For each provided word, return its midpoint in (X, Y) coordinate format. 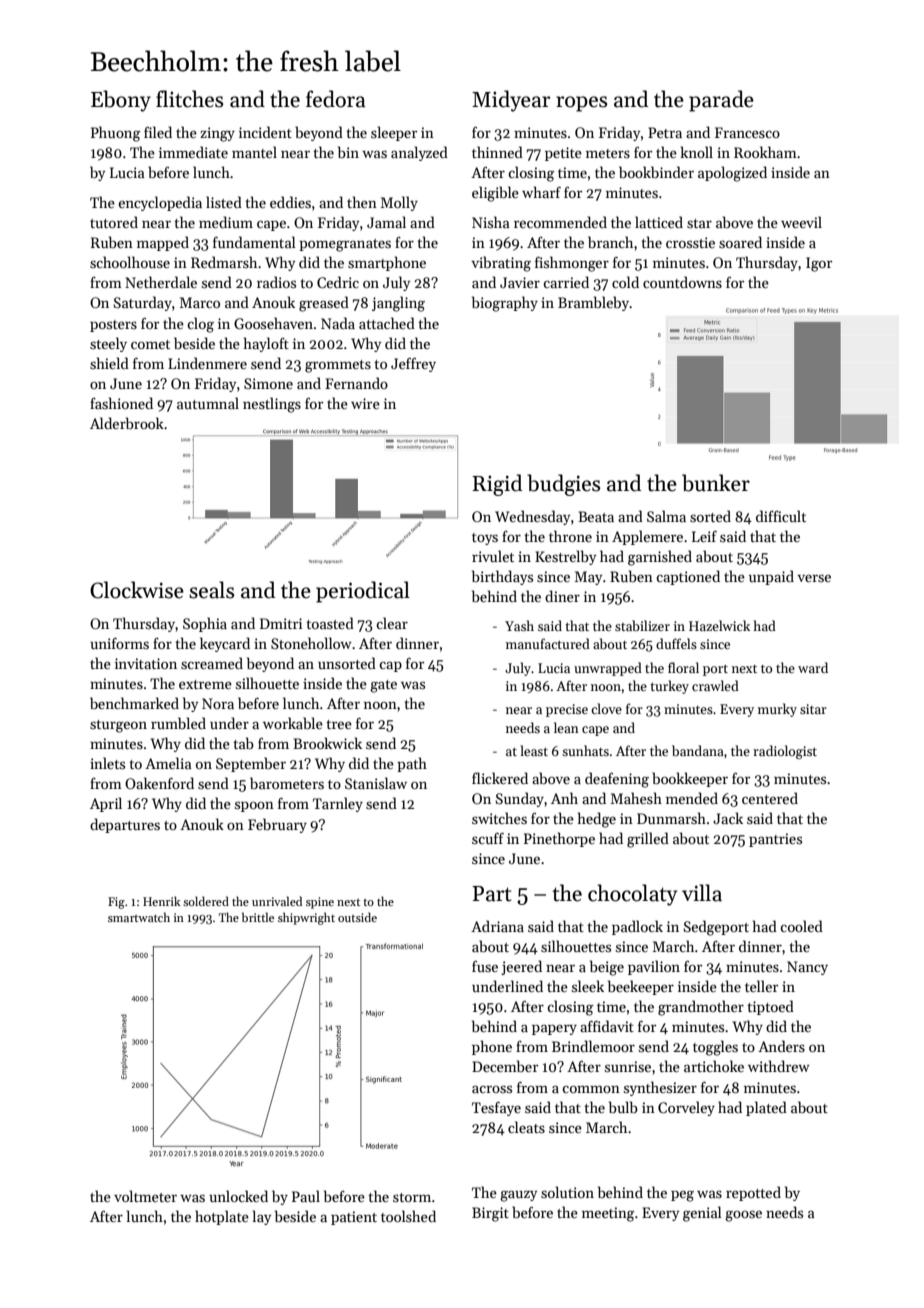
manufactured (548, 643)
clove (606, 708)
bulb (623, 1107)
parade (721, 101)
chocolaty (632, 895)
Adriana (497, 926)
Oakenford (159, 783)
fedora (336, 99)
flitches (189, 99)
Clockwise (137, 590)
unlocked (238, 1196)
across (492, 1089)
